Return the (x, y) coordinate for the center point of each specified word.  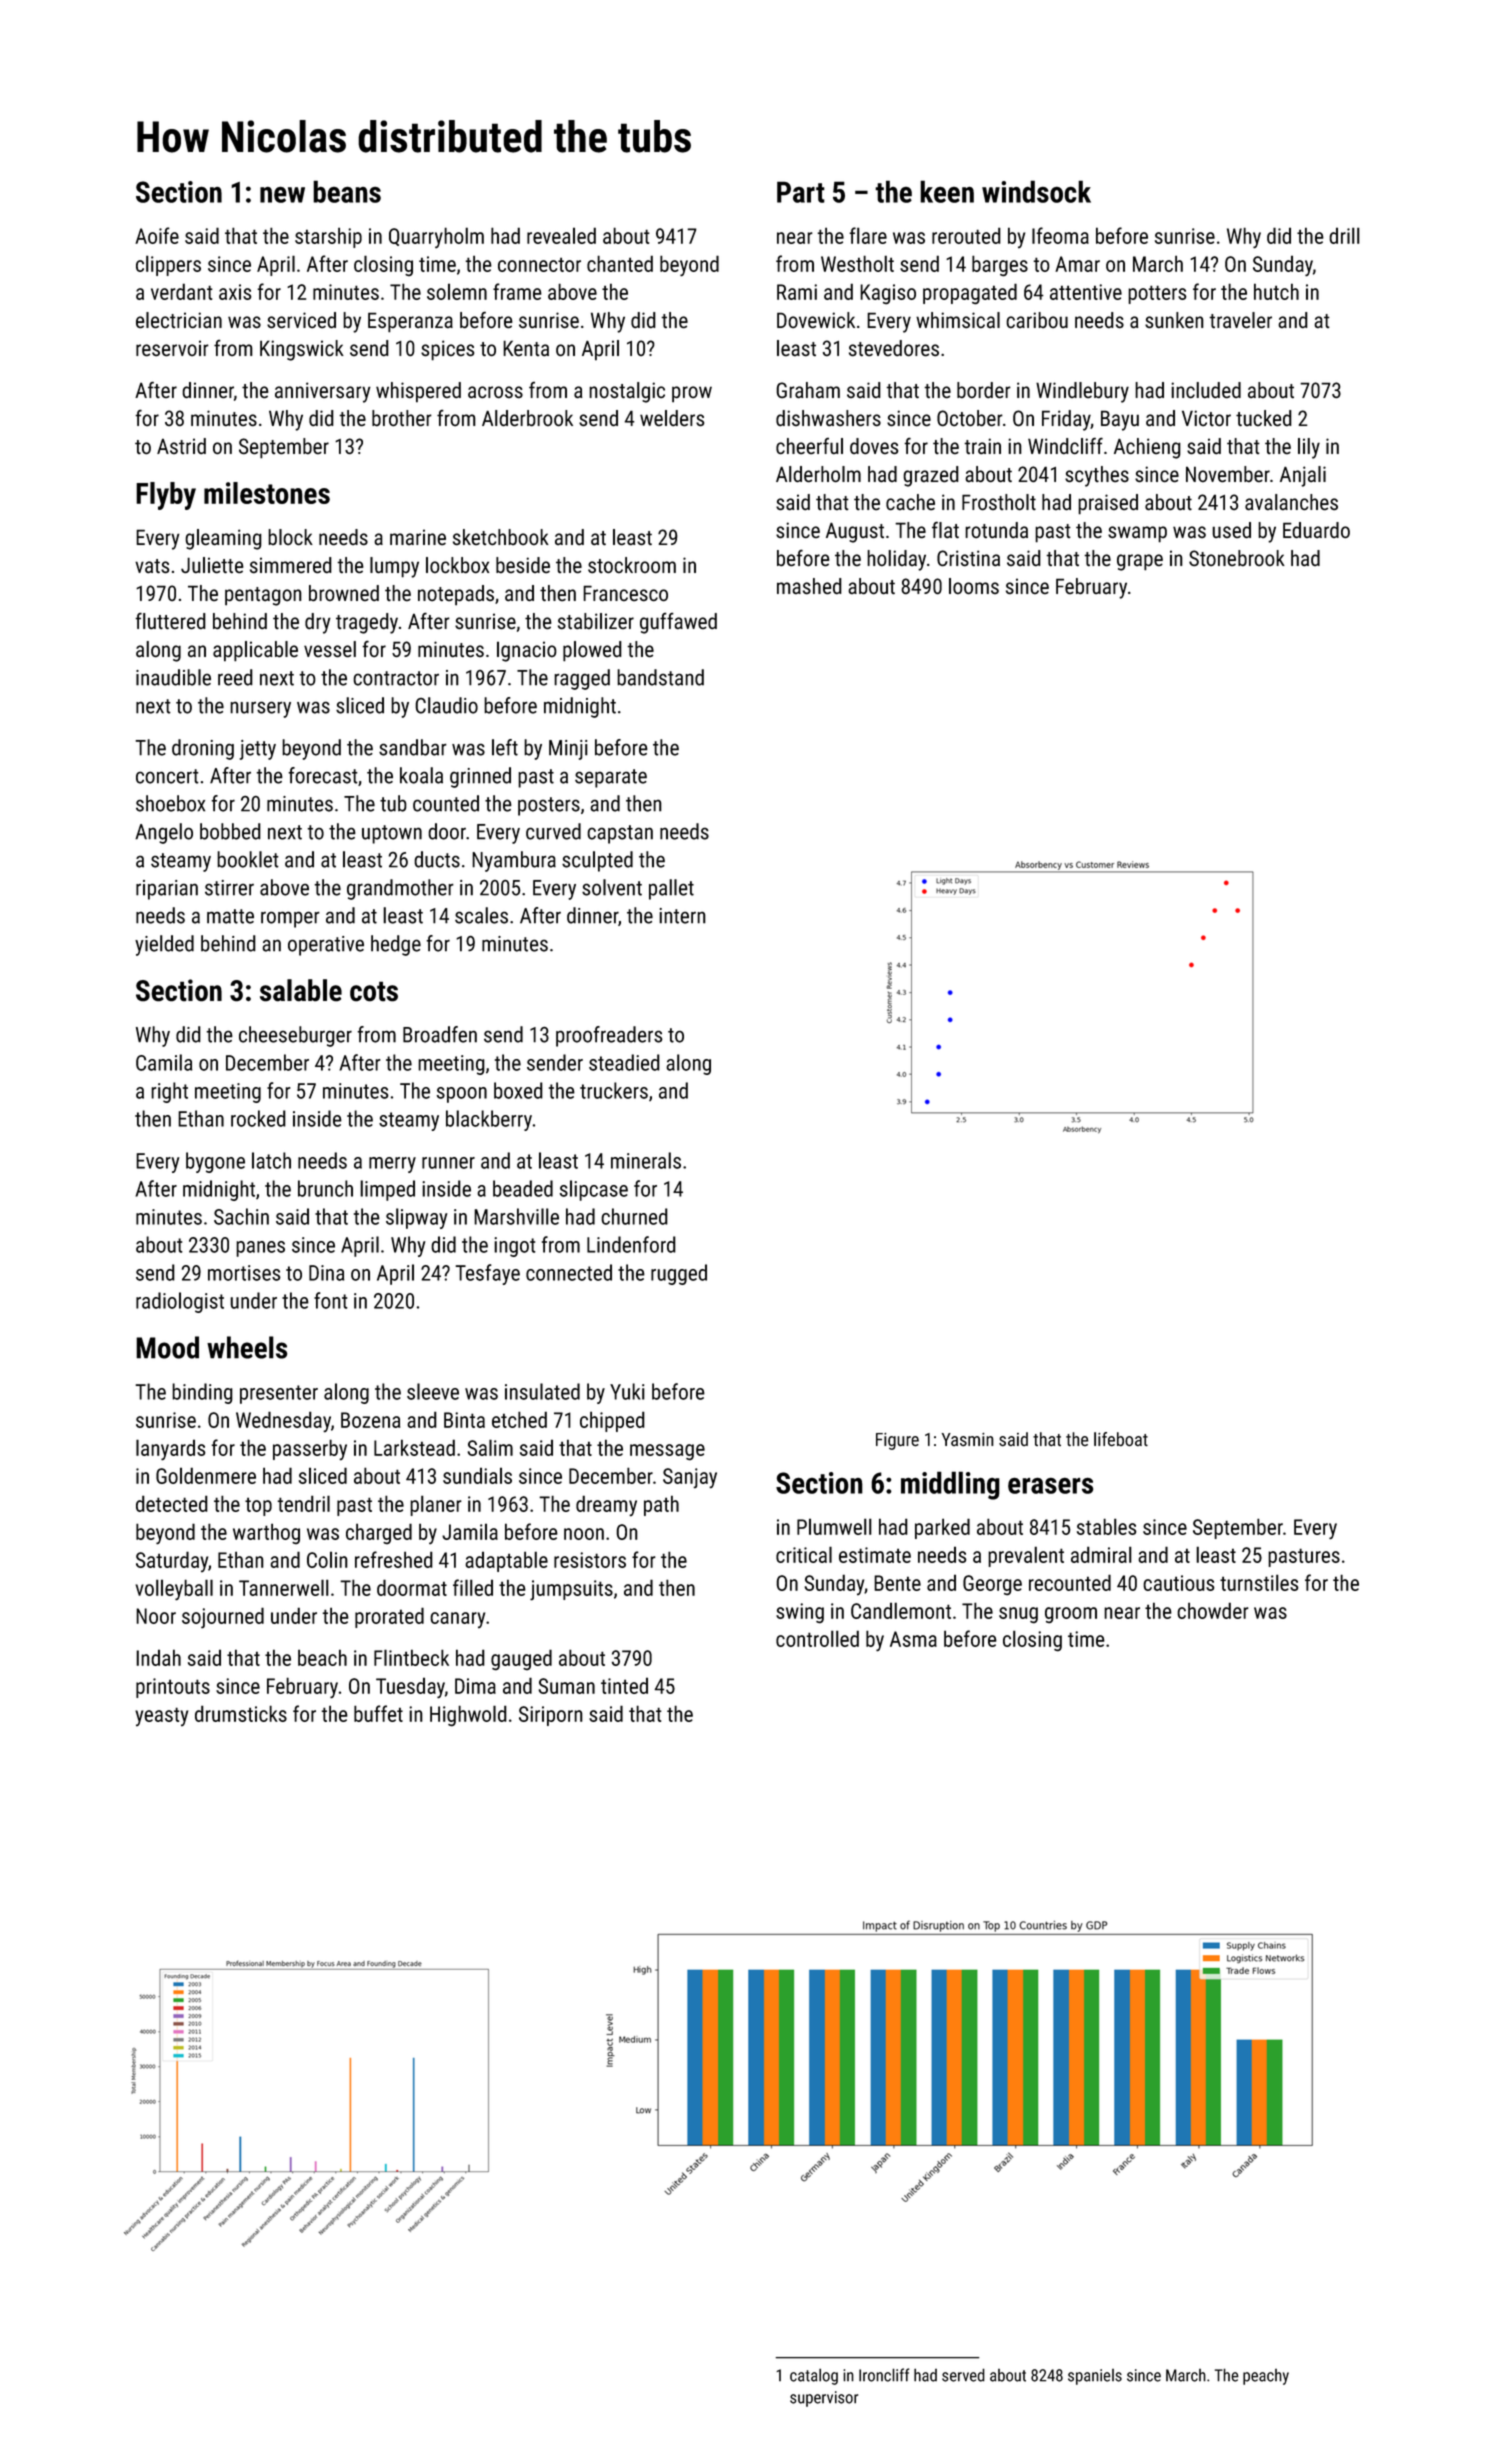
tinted (624, 1686)
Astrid (181, 446)
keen (947, 191)
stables (1106, 1526)
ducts (437, 859)
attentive (1086, 292)
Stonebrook (1237, 558)
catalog (814, 2376)
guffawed (678, 623)
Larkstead (414, 1447)
